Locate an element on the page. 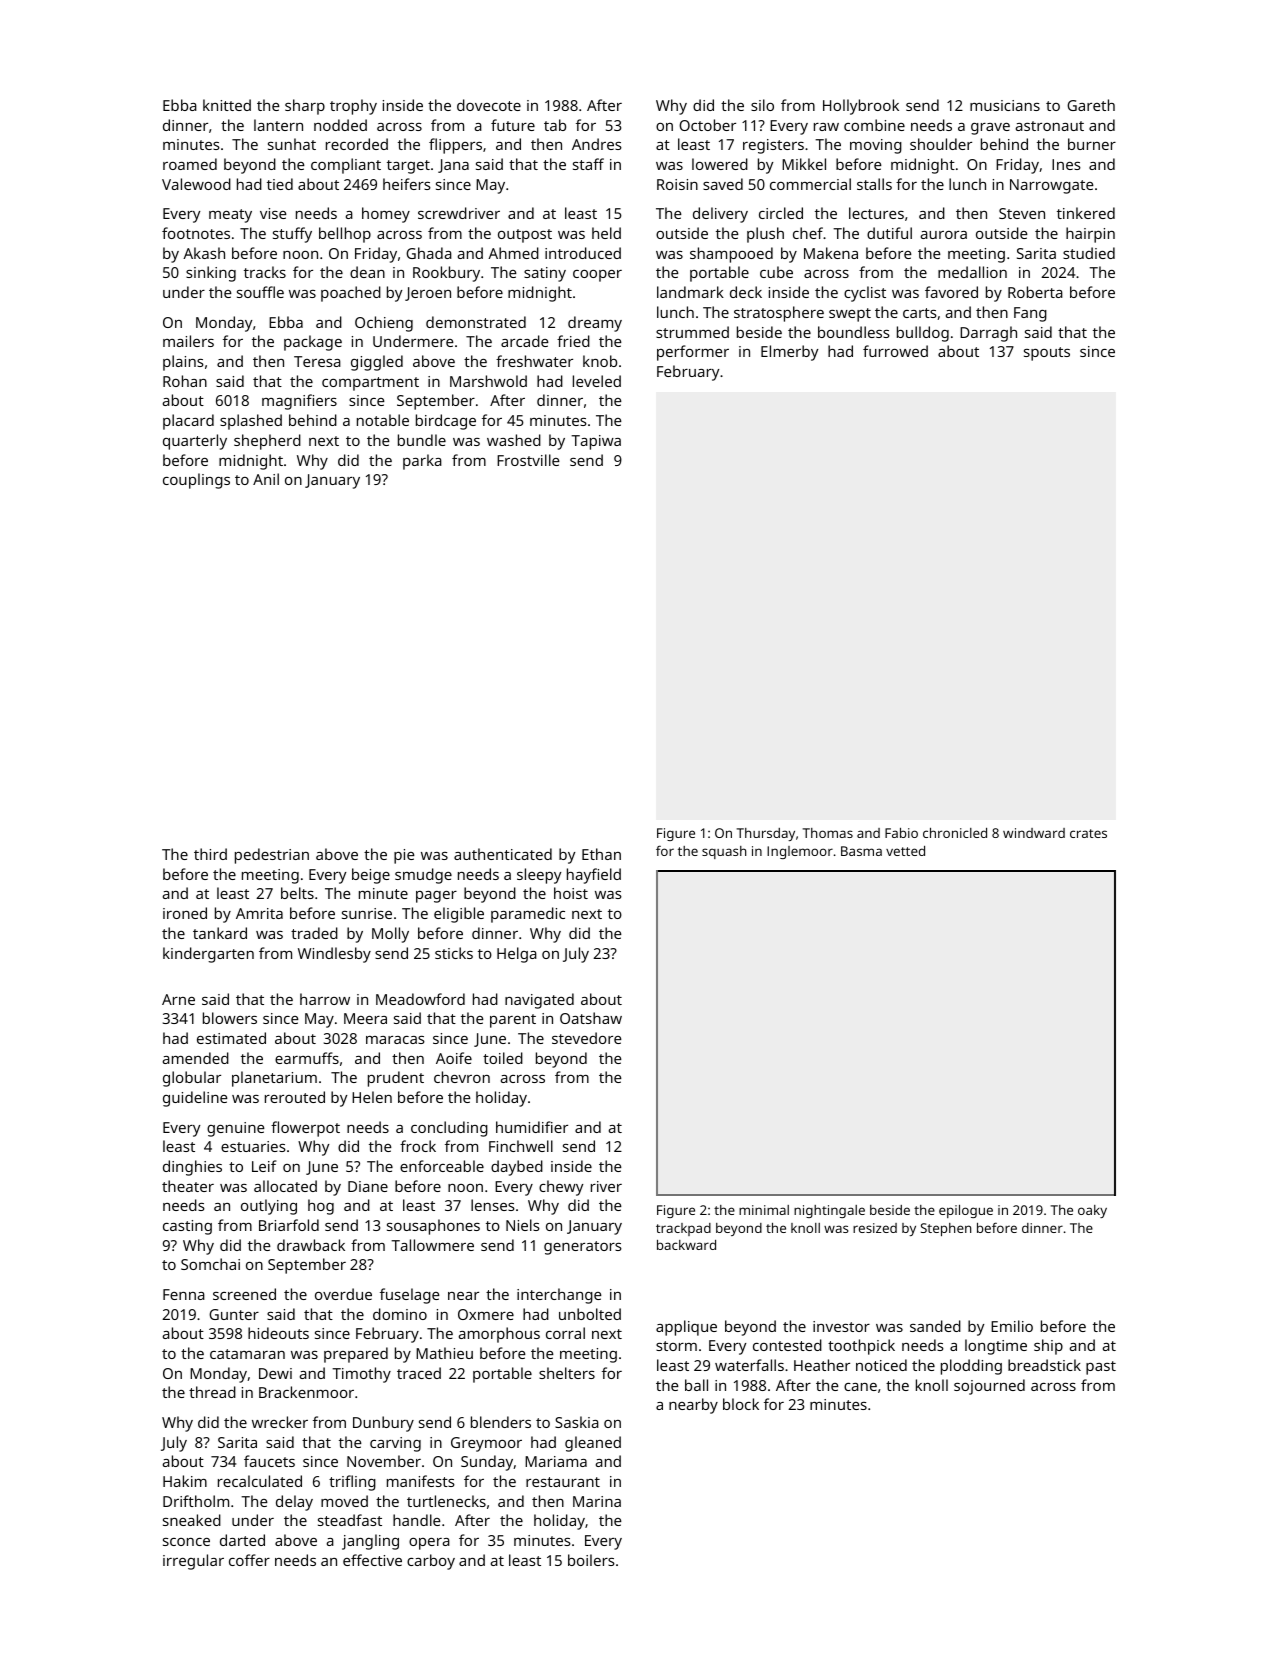 This page has height=1655, width=1278. globular is located at coordinates (192, 1079).
